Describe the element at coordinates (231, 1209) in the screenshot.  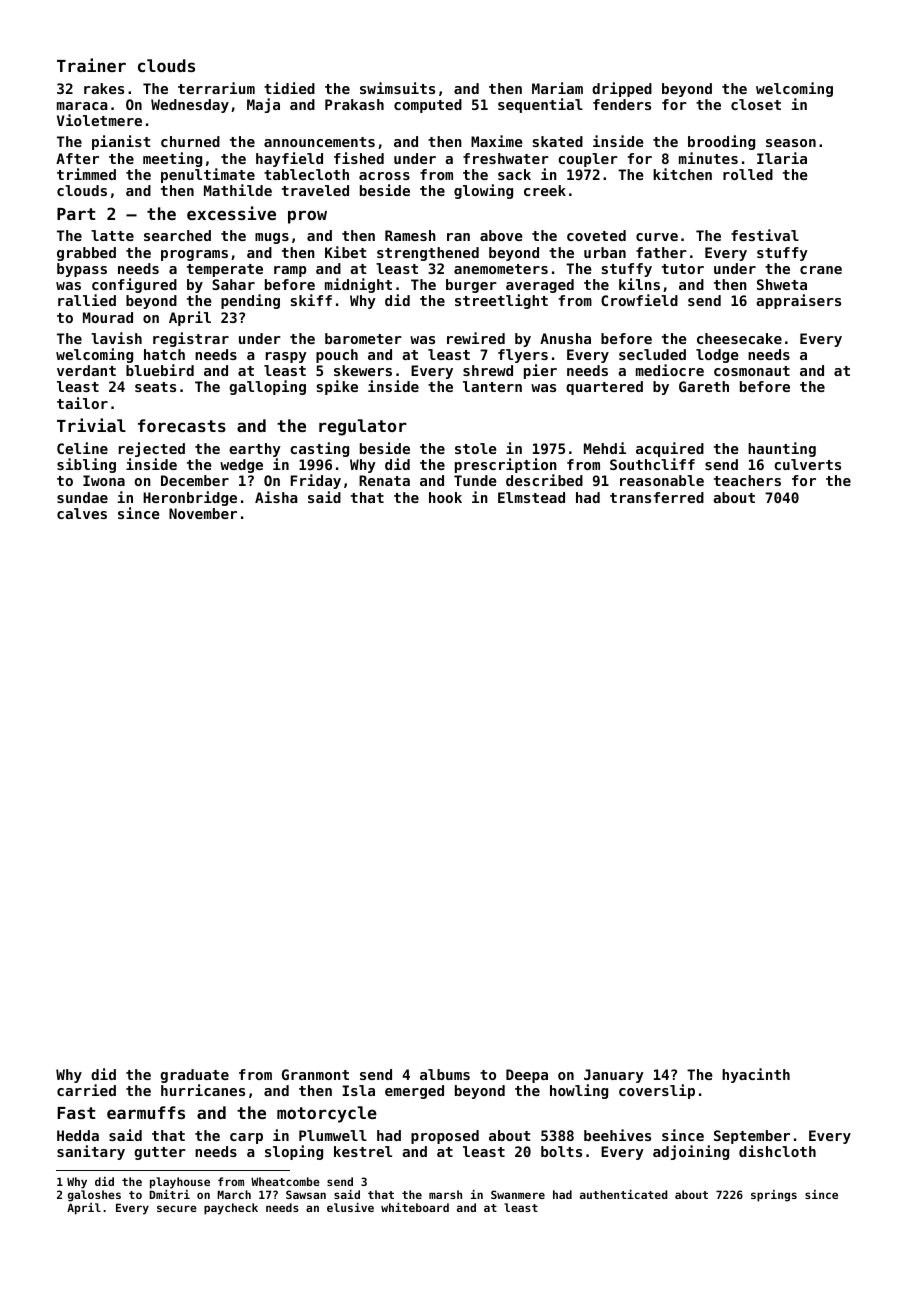
I see `paycheck` at that location.
